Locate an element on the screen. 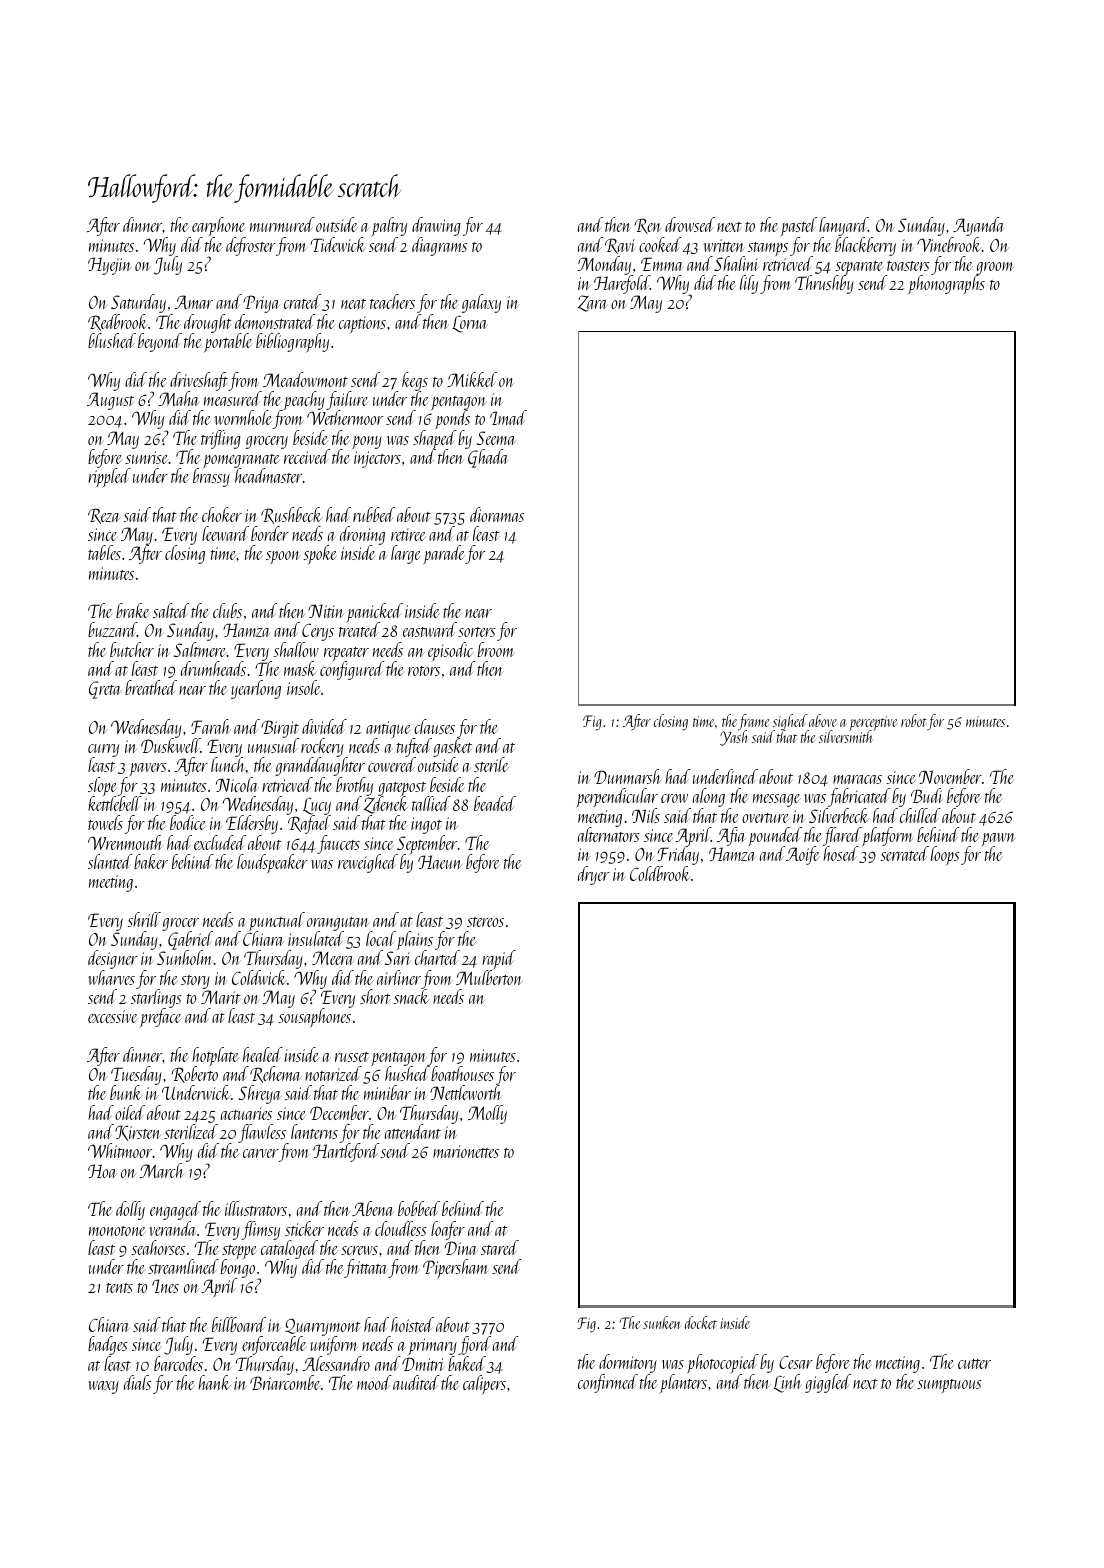 Image resolution: width=1104 pixels, height=1568 pixels. bodice is located at coordinates (187, 822).
